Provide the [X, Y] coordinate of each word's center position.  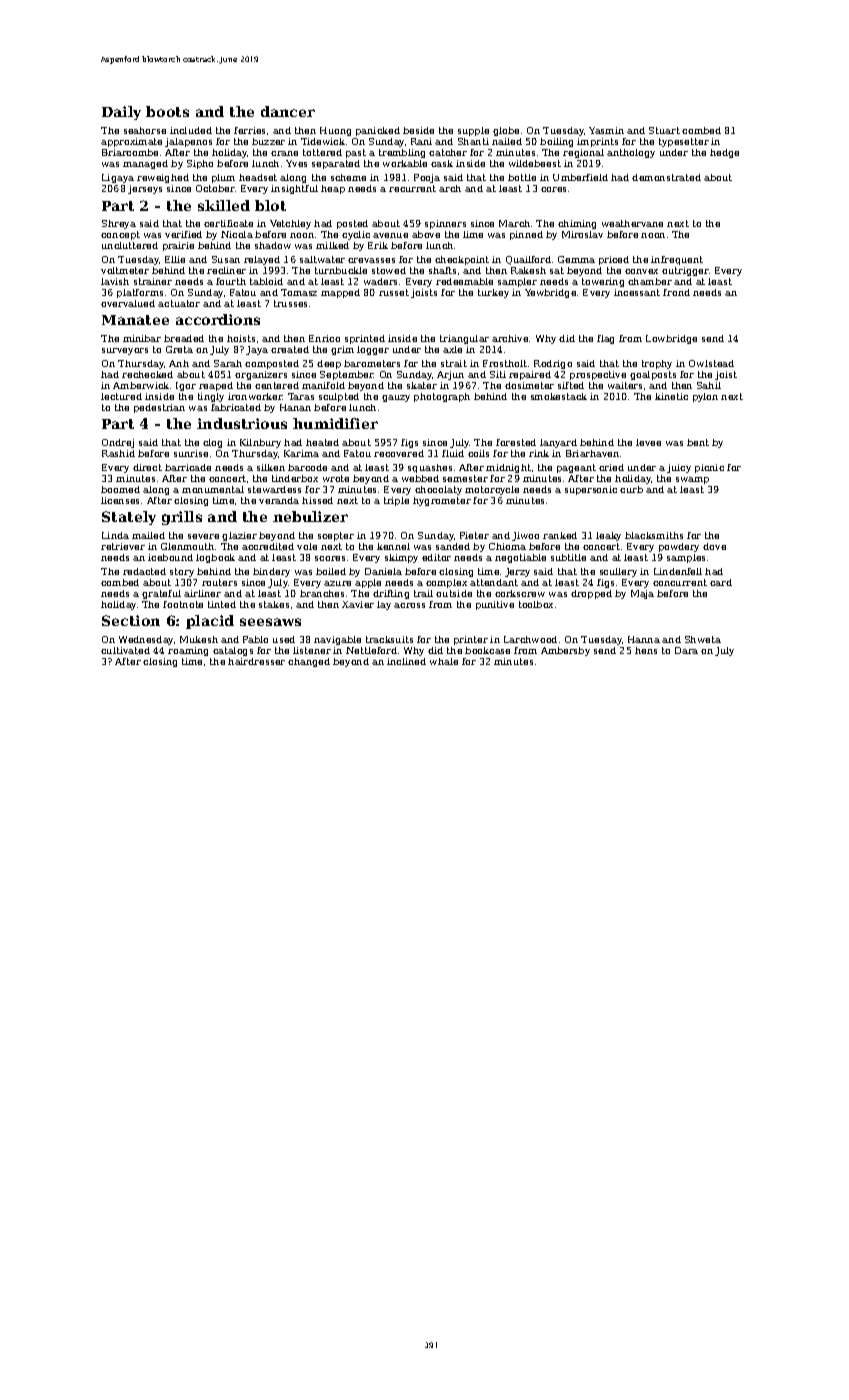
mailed [148, 535]
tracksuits [389, 639]
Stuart [664, 130]
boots [167, 111]
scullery [618, 572]
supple [473, 131]
